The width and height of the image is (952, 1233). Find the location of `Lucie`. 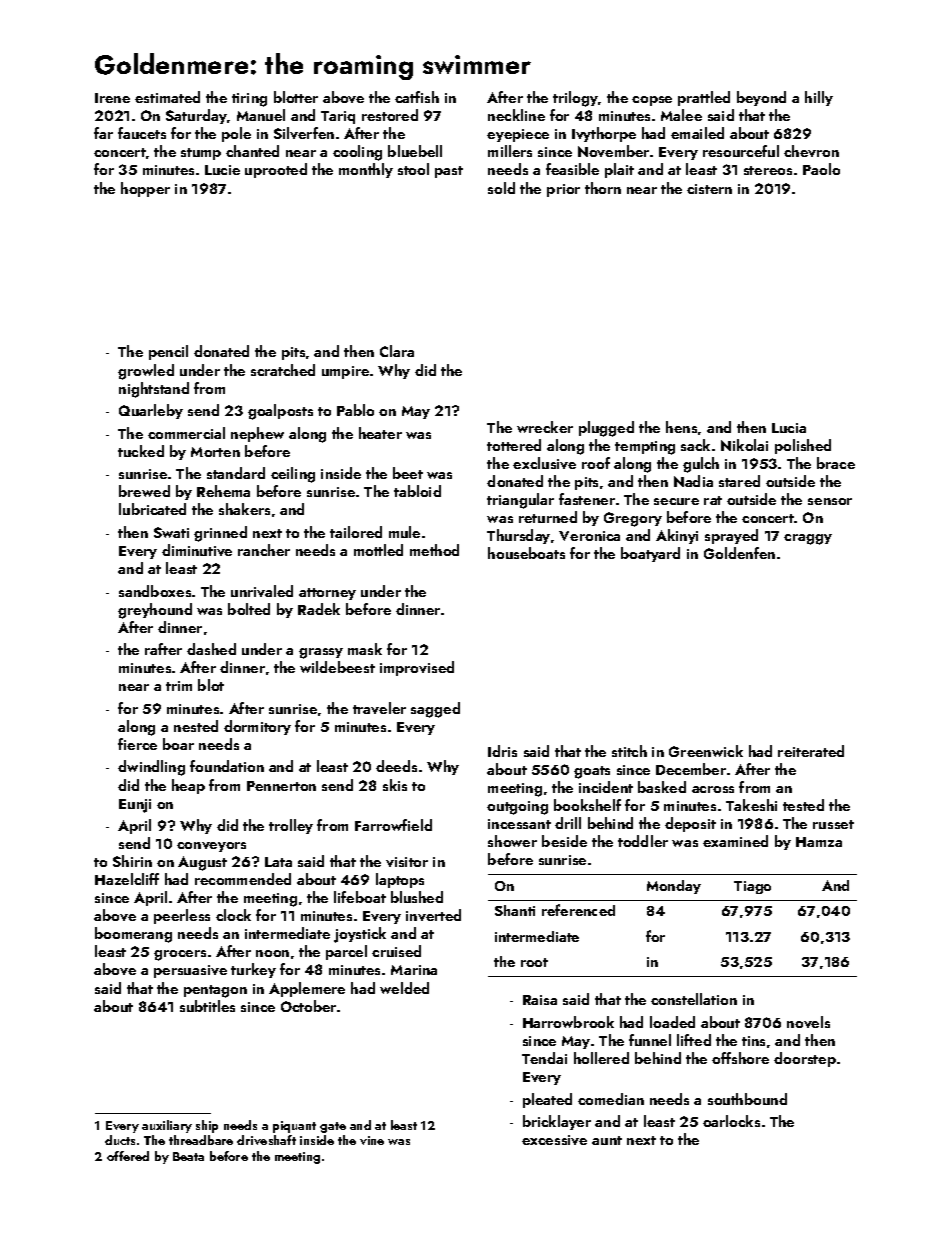

Lucie is located at coordinates (222, 170).
